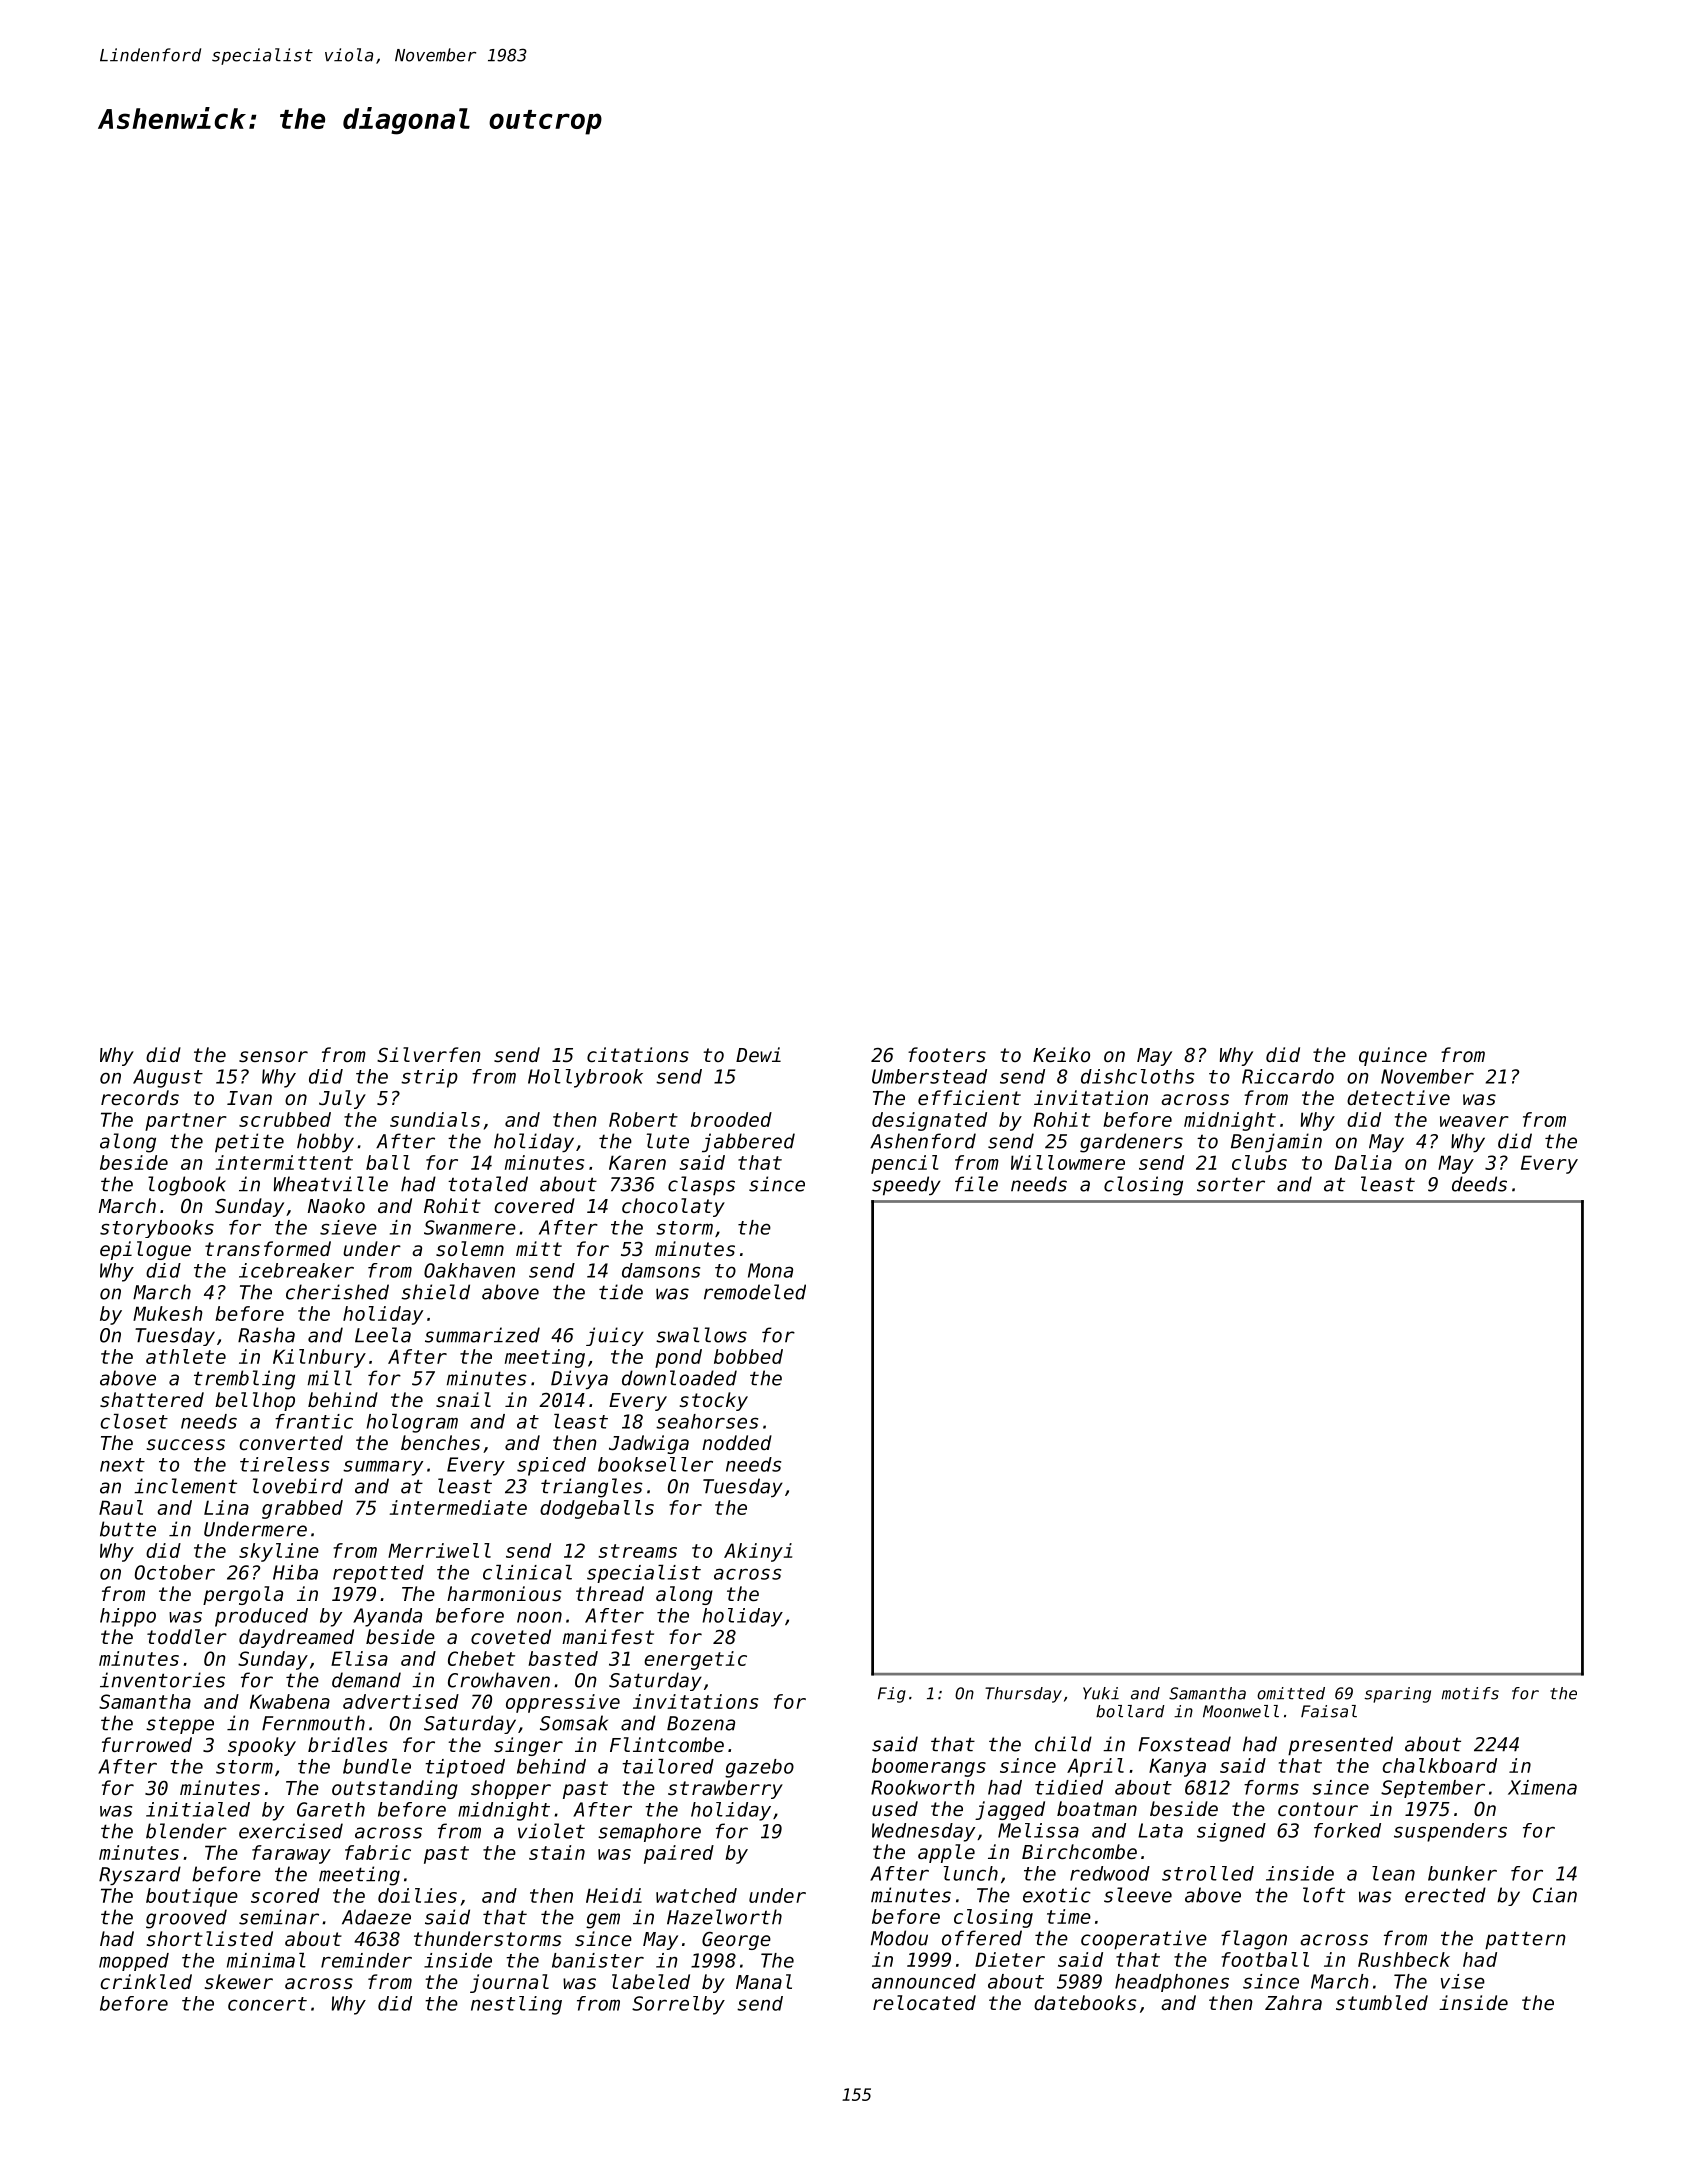 Image resolution: width=1683 pixels, height=2178 pixels. Describe the element at coordinates (285, 1895) in the page. I see `scored` at that location.
